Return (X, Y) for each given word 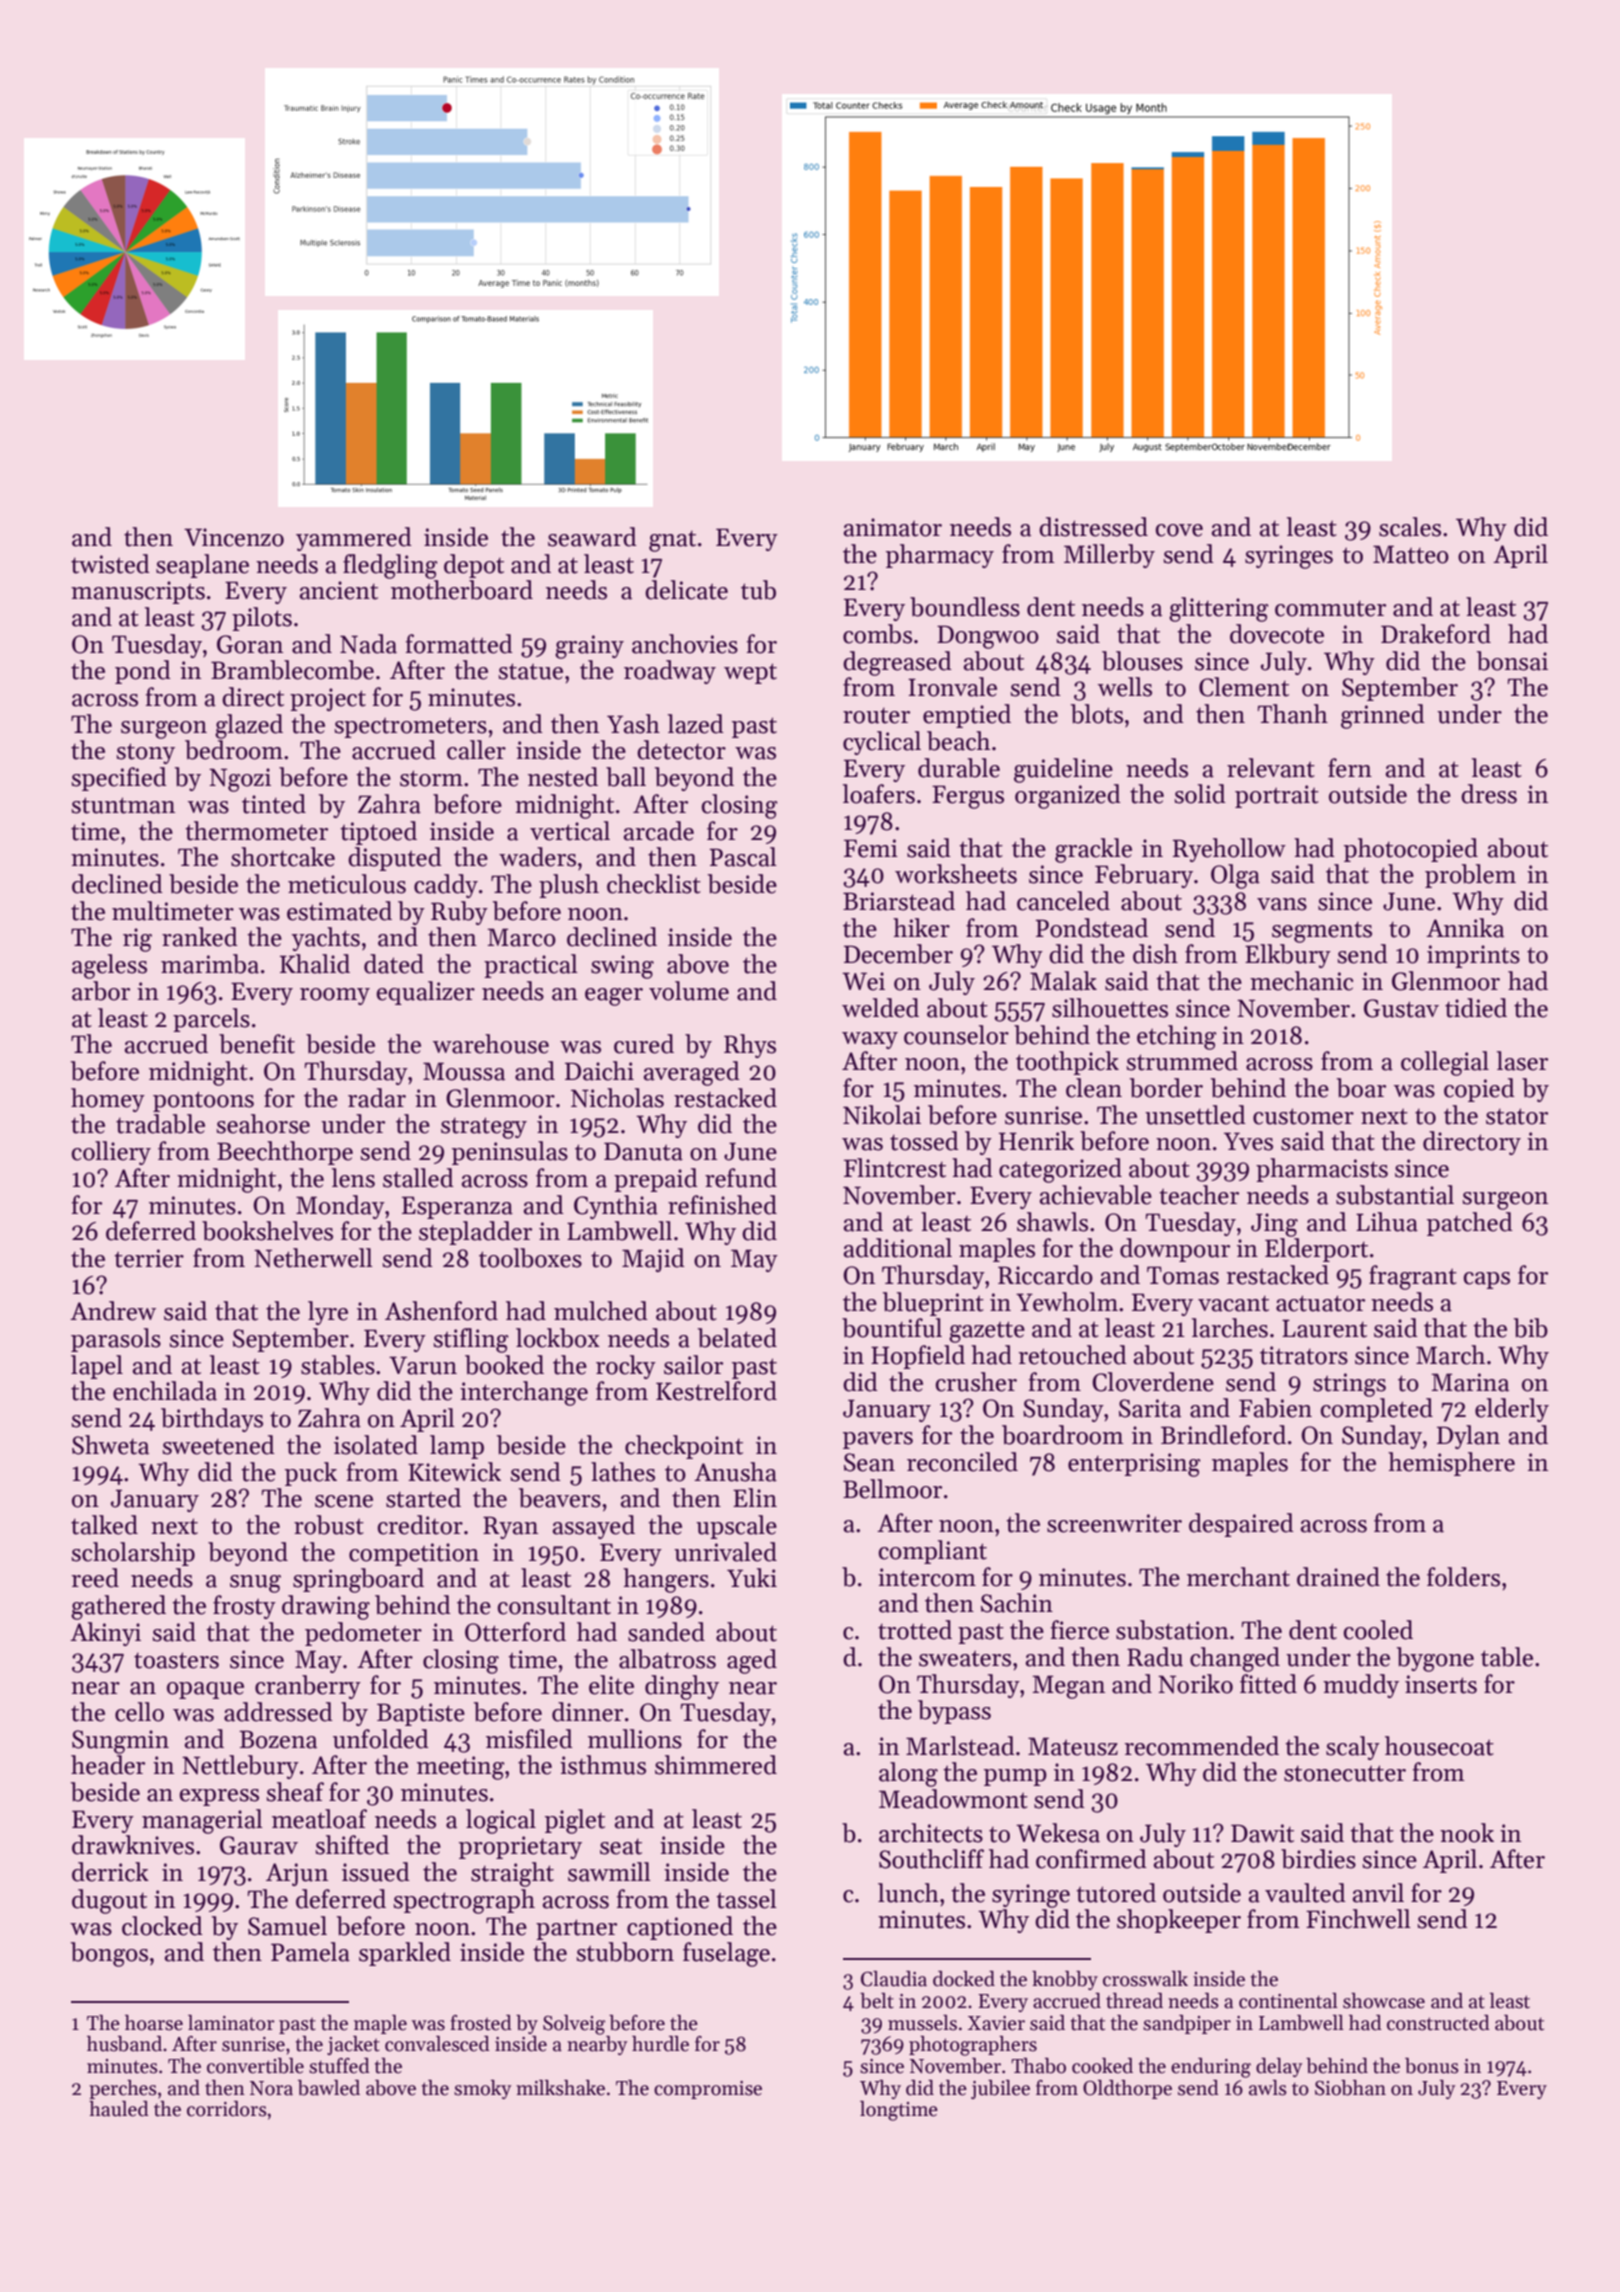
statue (530, 671)
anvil (1378, 1893)
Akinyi (105, 1634)
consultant (554, 1605)
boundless (965, 607)
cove (1179, 530)
